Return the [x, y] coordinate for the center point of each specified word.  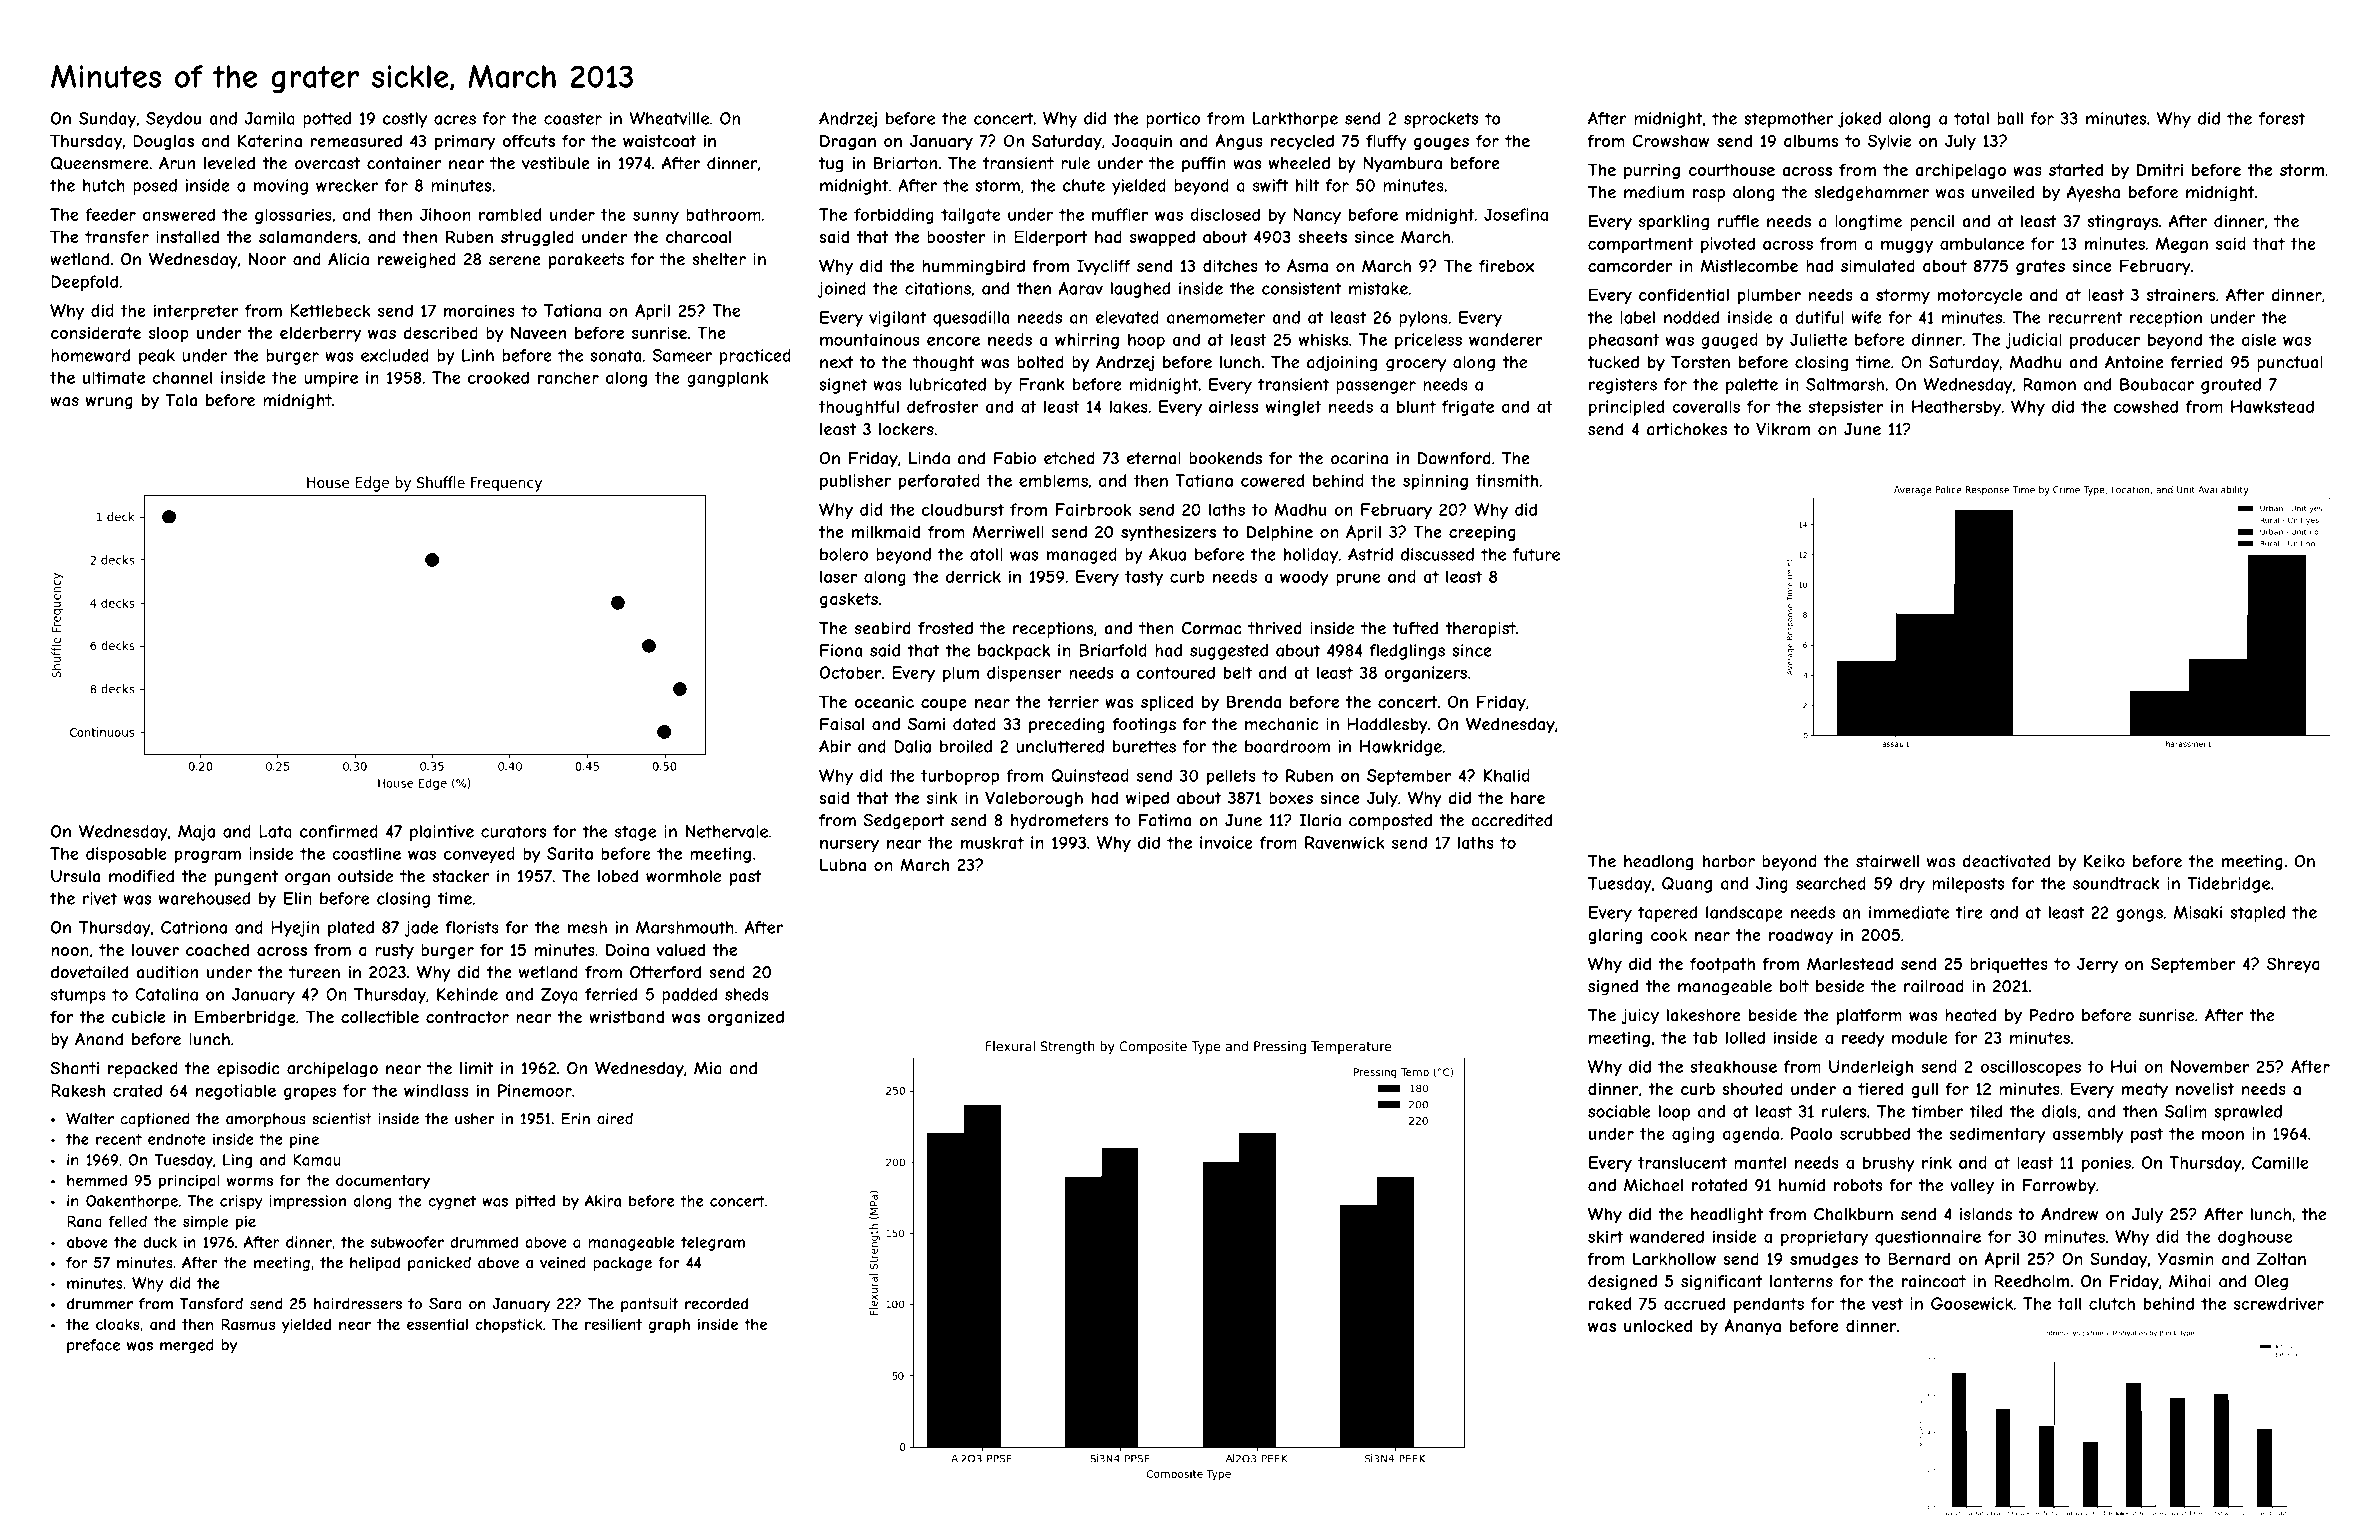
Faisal [842, 724]
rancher [568, 377]
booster [956, 237]
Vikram [1783, 429]
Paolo [1812, 1133]
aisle [2259, 339]
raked [1610, 1303]
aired [615, 1119]
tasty [1144, 578]
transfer [117, 236]
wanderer [1506, 339]
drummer [100, 1304]
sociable [1619, 1111]
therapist [1480, 630]
